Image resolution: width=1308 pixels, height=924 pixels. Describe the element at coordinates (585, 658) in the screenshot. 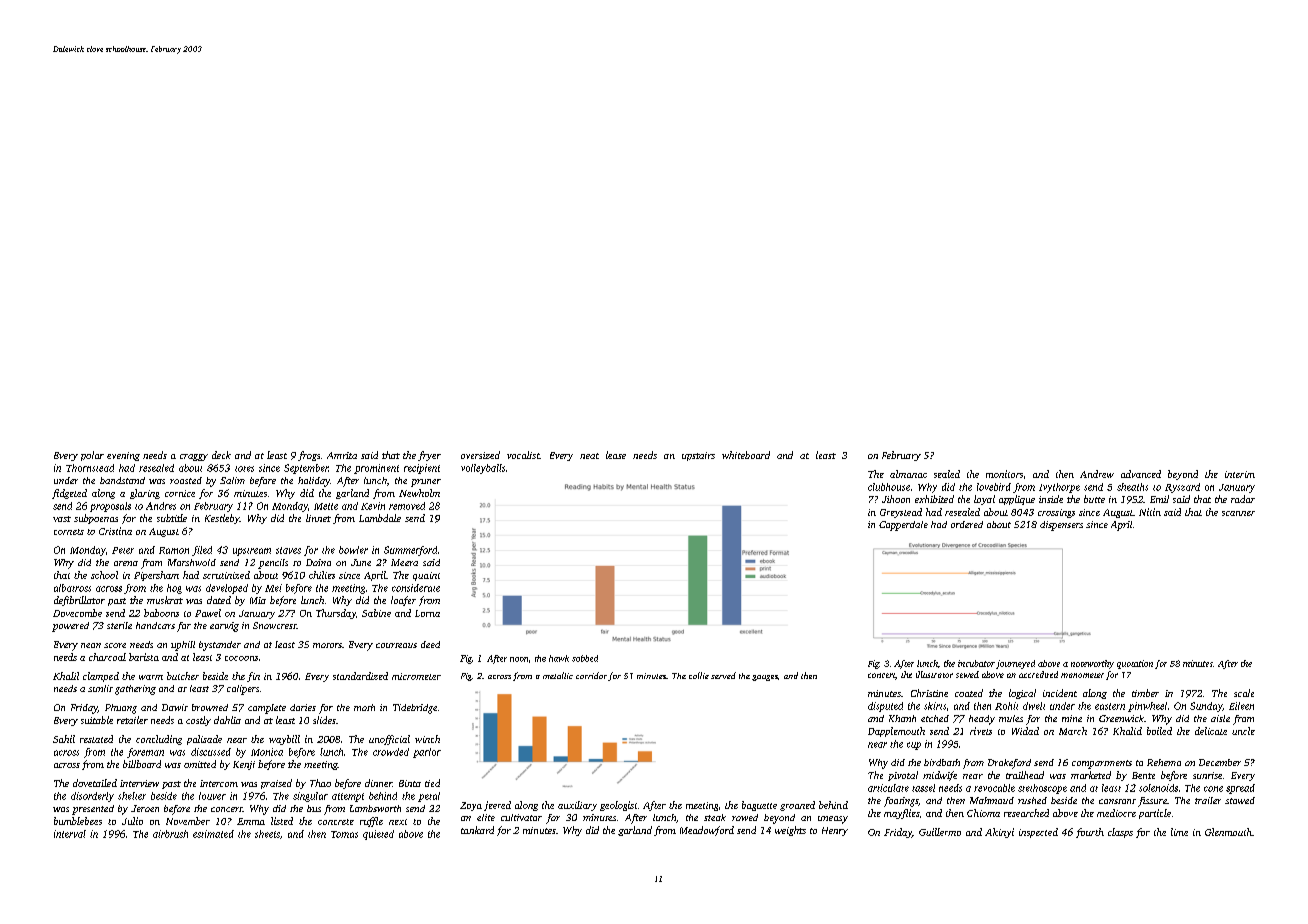

I see `sobbed` at that location.
